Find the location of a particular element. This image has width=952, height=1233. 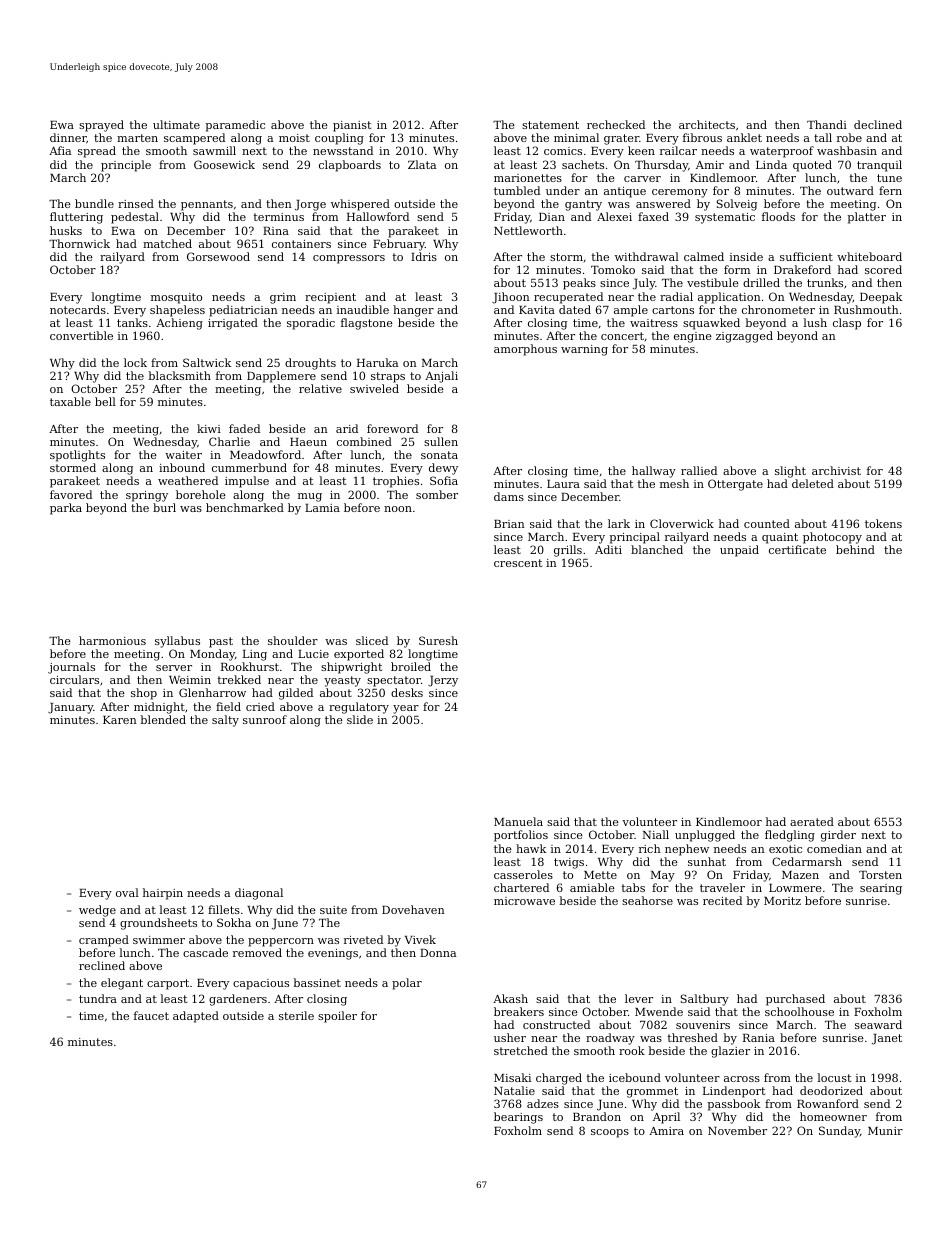

archivist is located at coordinates (836, 470).
